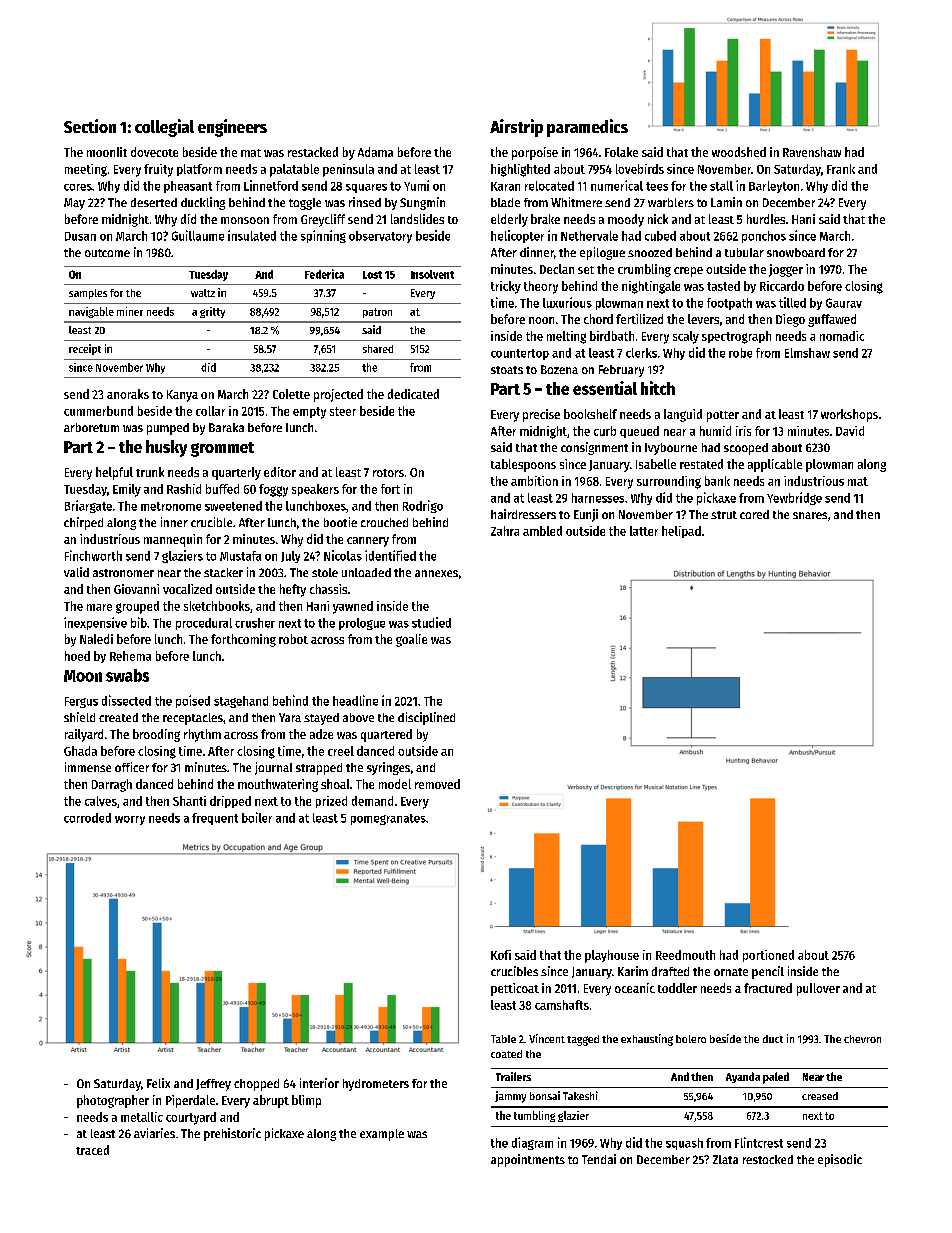 This screenshot has width=952, height=1233. I want to click on dedicated, so click(413, 394).
